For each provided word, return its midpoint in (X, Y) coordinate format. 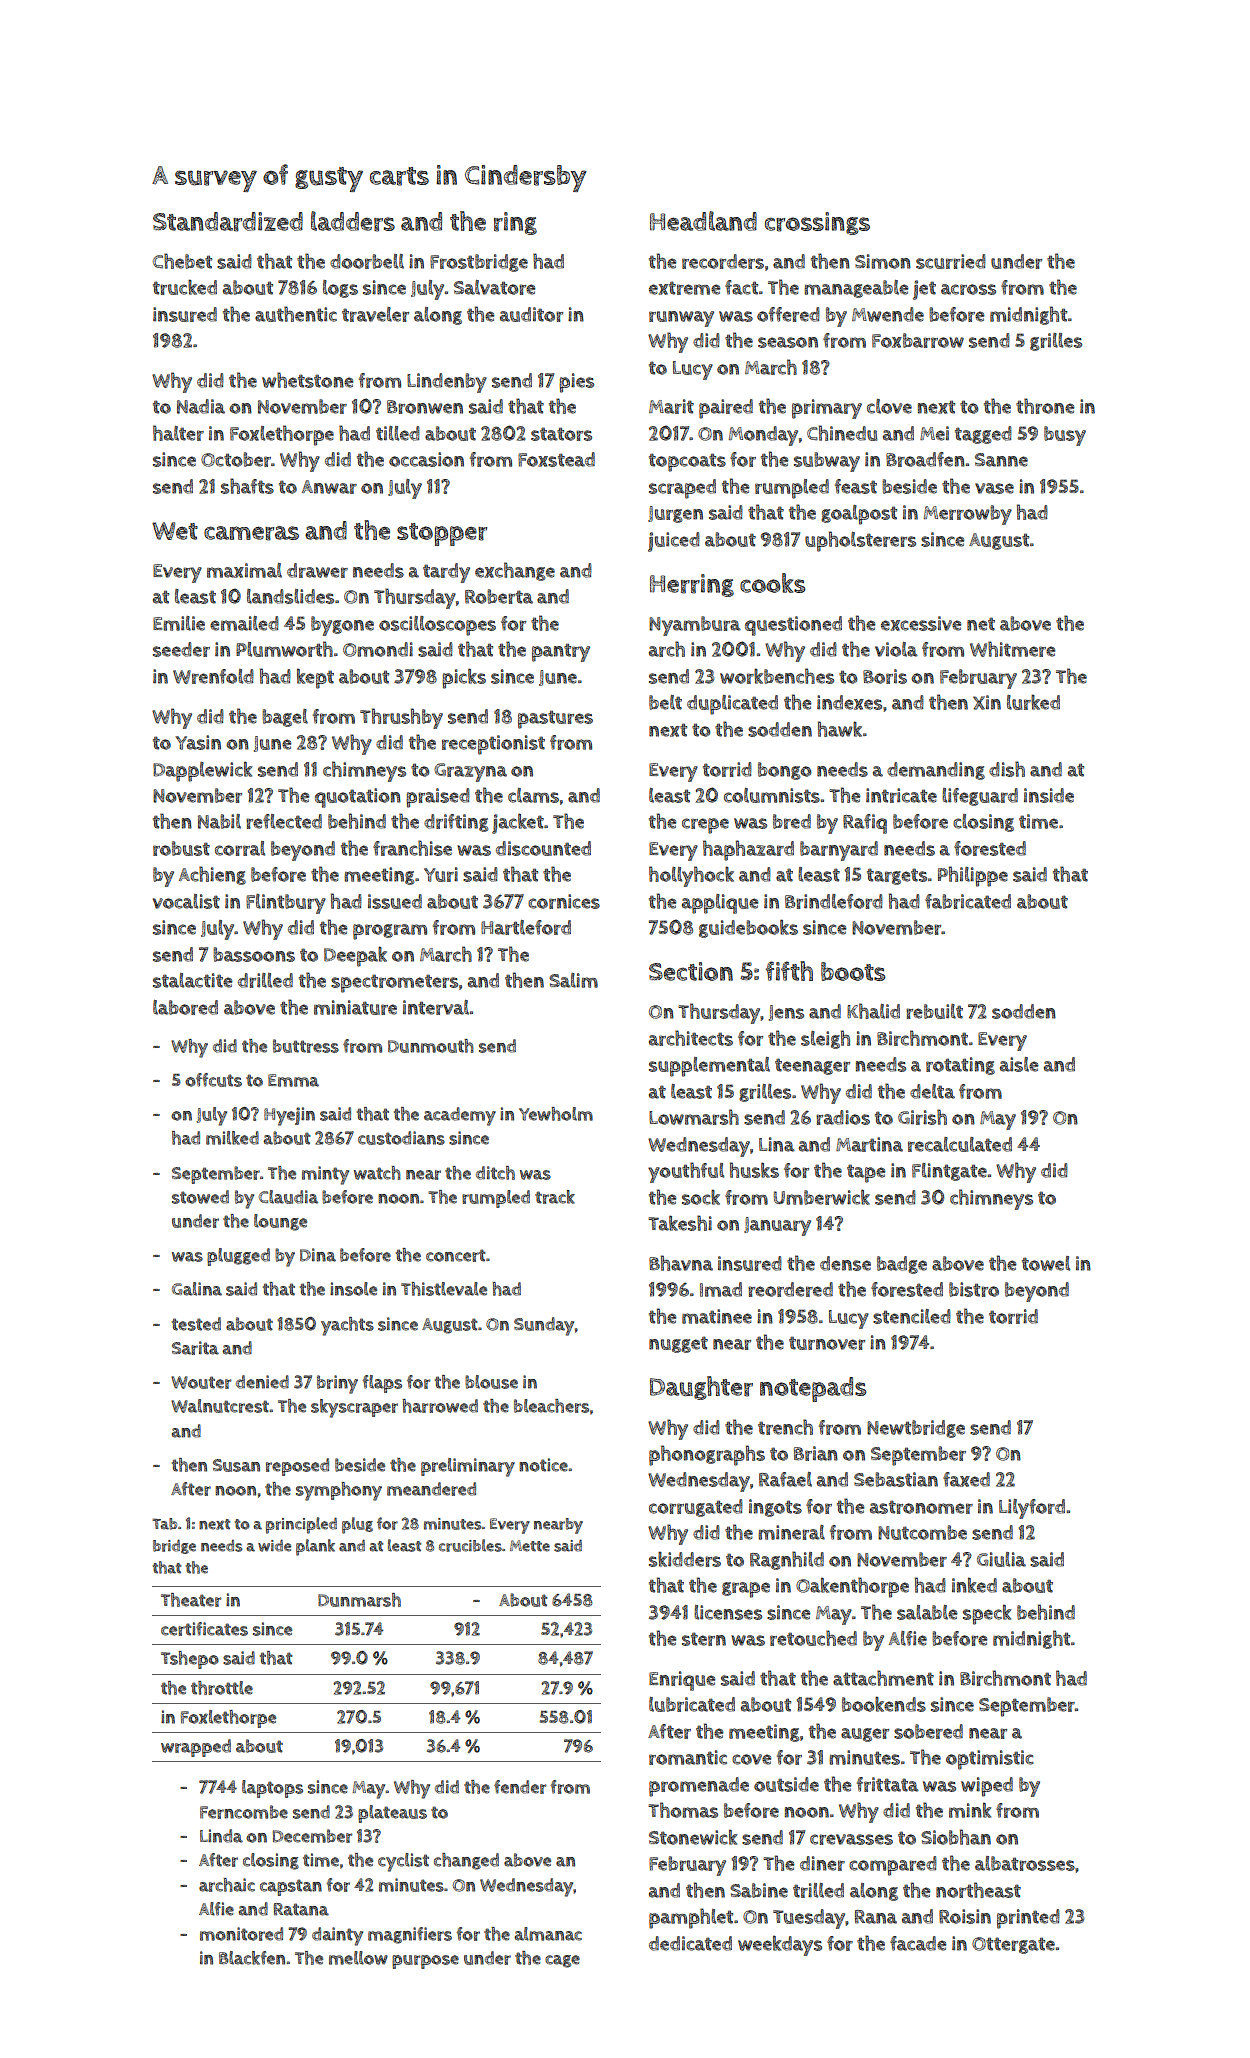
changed (466, 1861)
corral (240, 848)
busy (1065, 436)
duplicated (732, 705)
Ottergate (1013, 1945)
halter (178, 433)
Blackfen (252, 1958)
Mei (934, 433)
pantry (561, 652)
